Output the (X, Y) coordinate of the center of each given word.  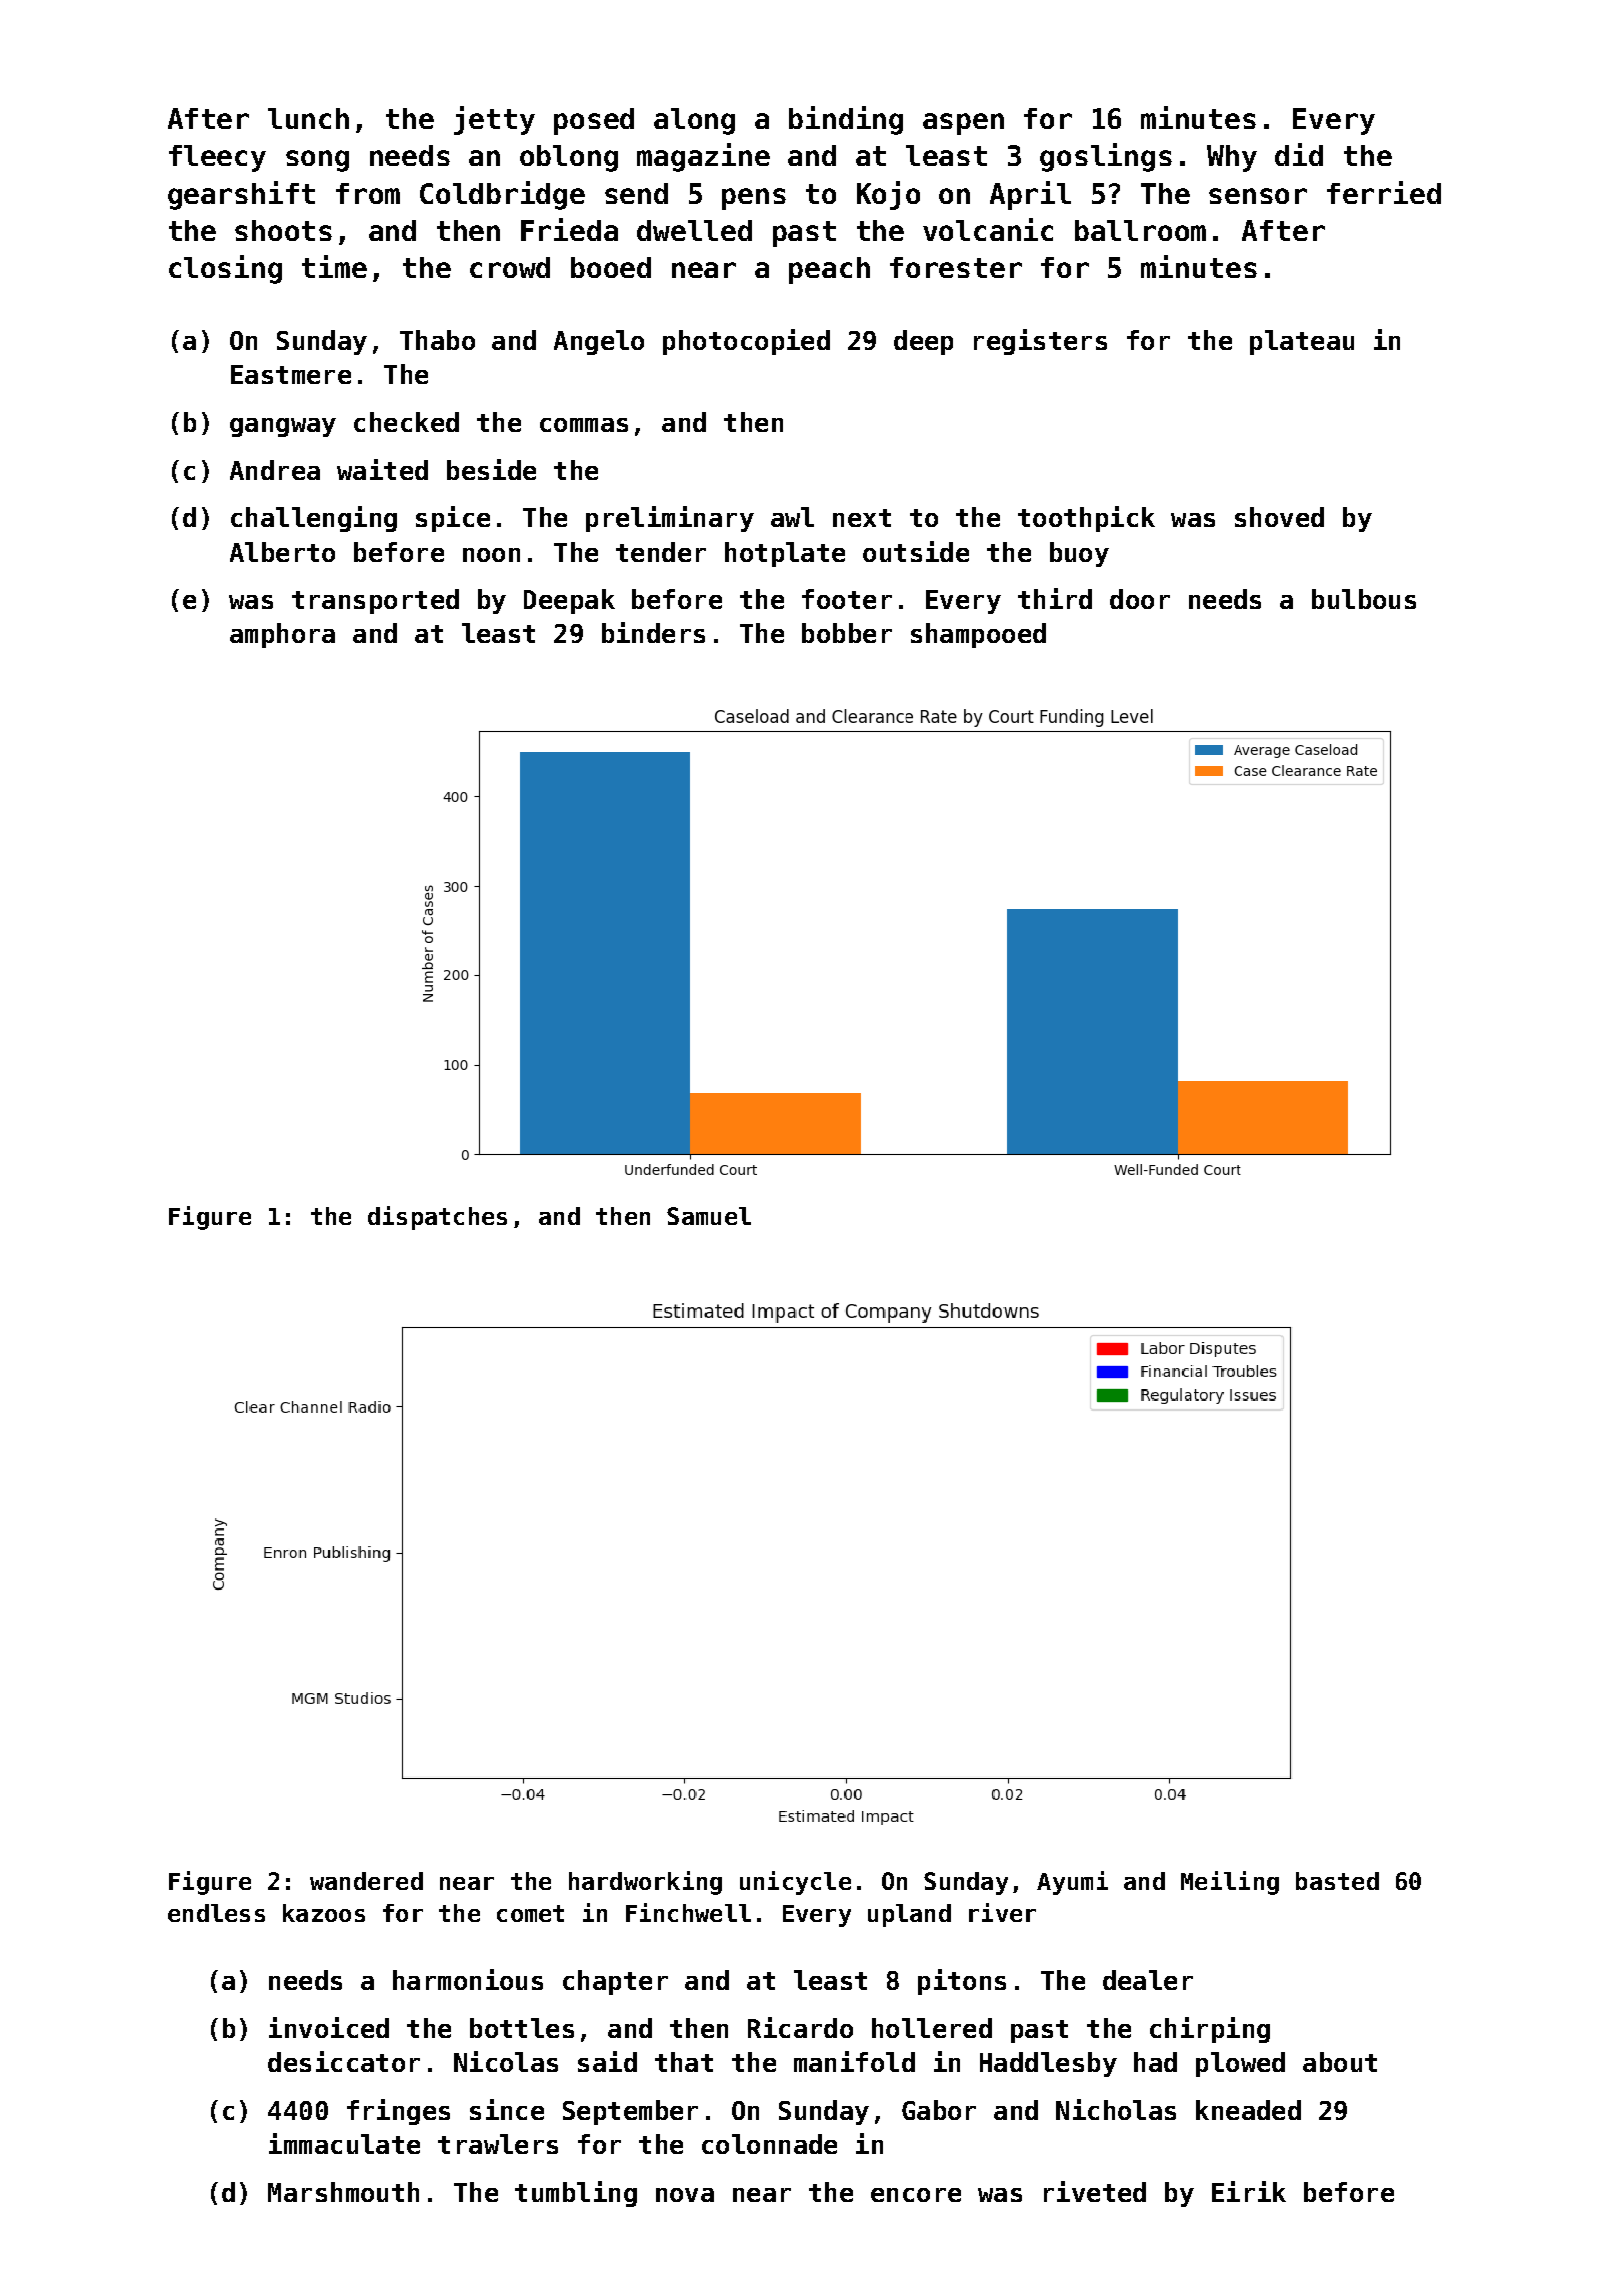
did (1299, 154)
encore (916, 2195)
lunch (308, 118)
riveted (1095, 2191)
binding (846, 120)
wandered (366, 1881)
